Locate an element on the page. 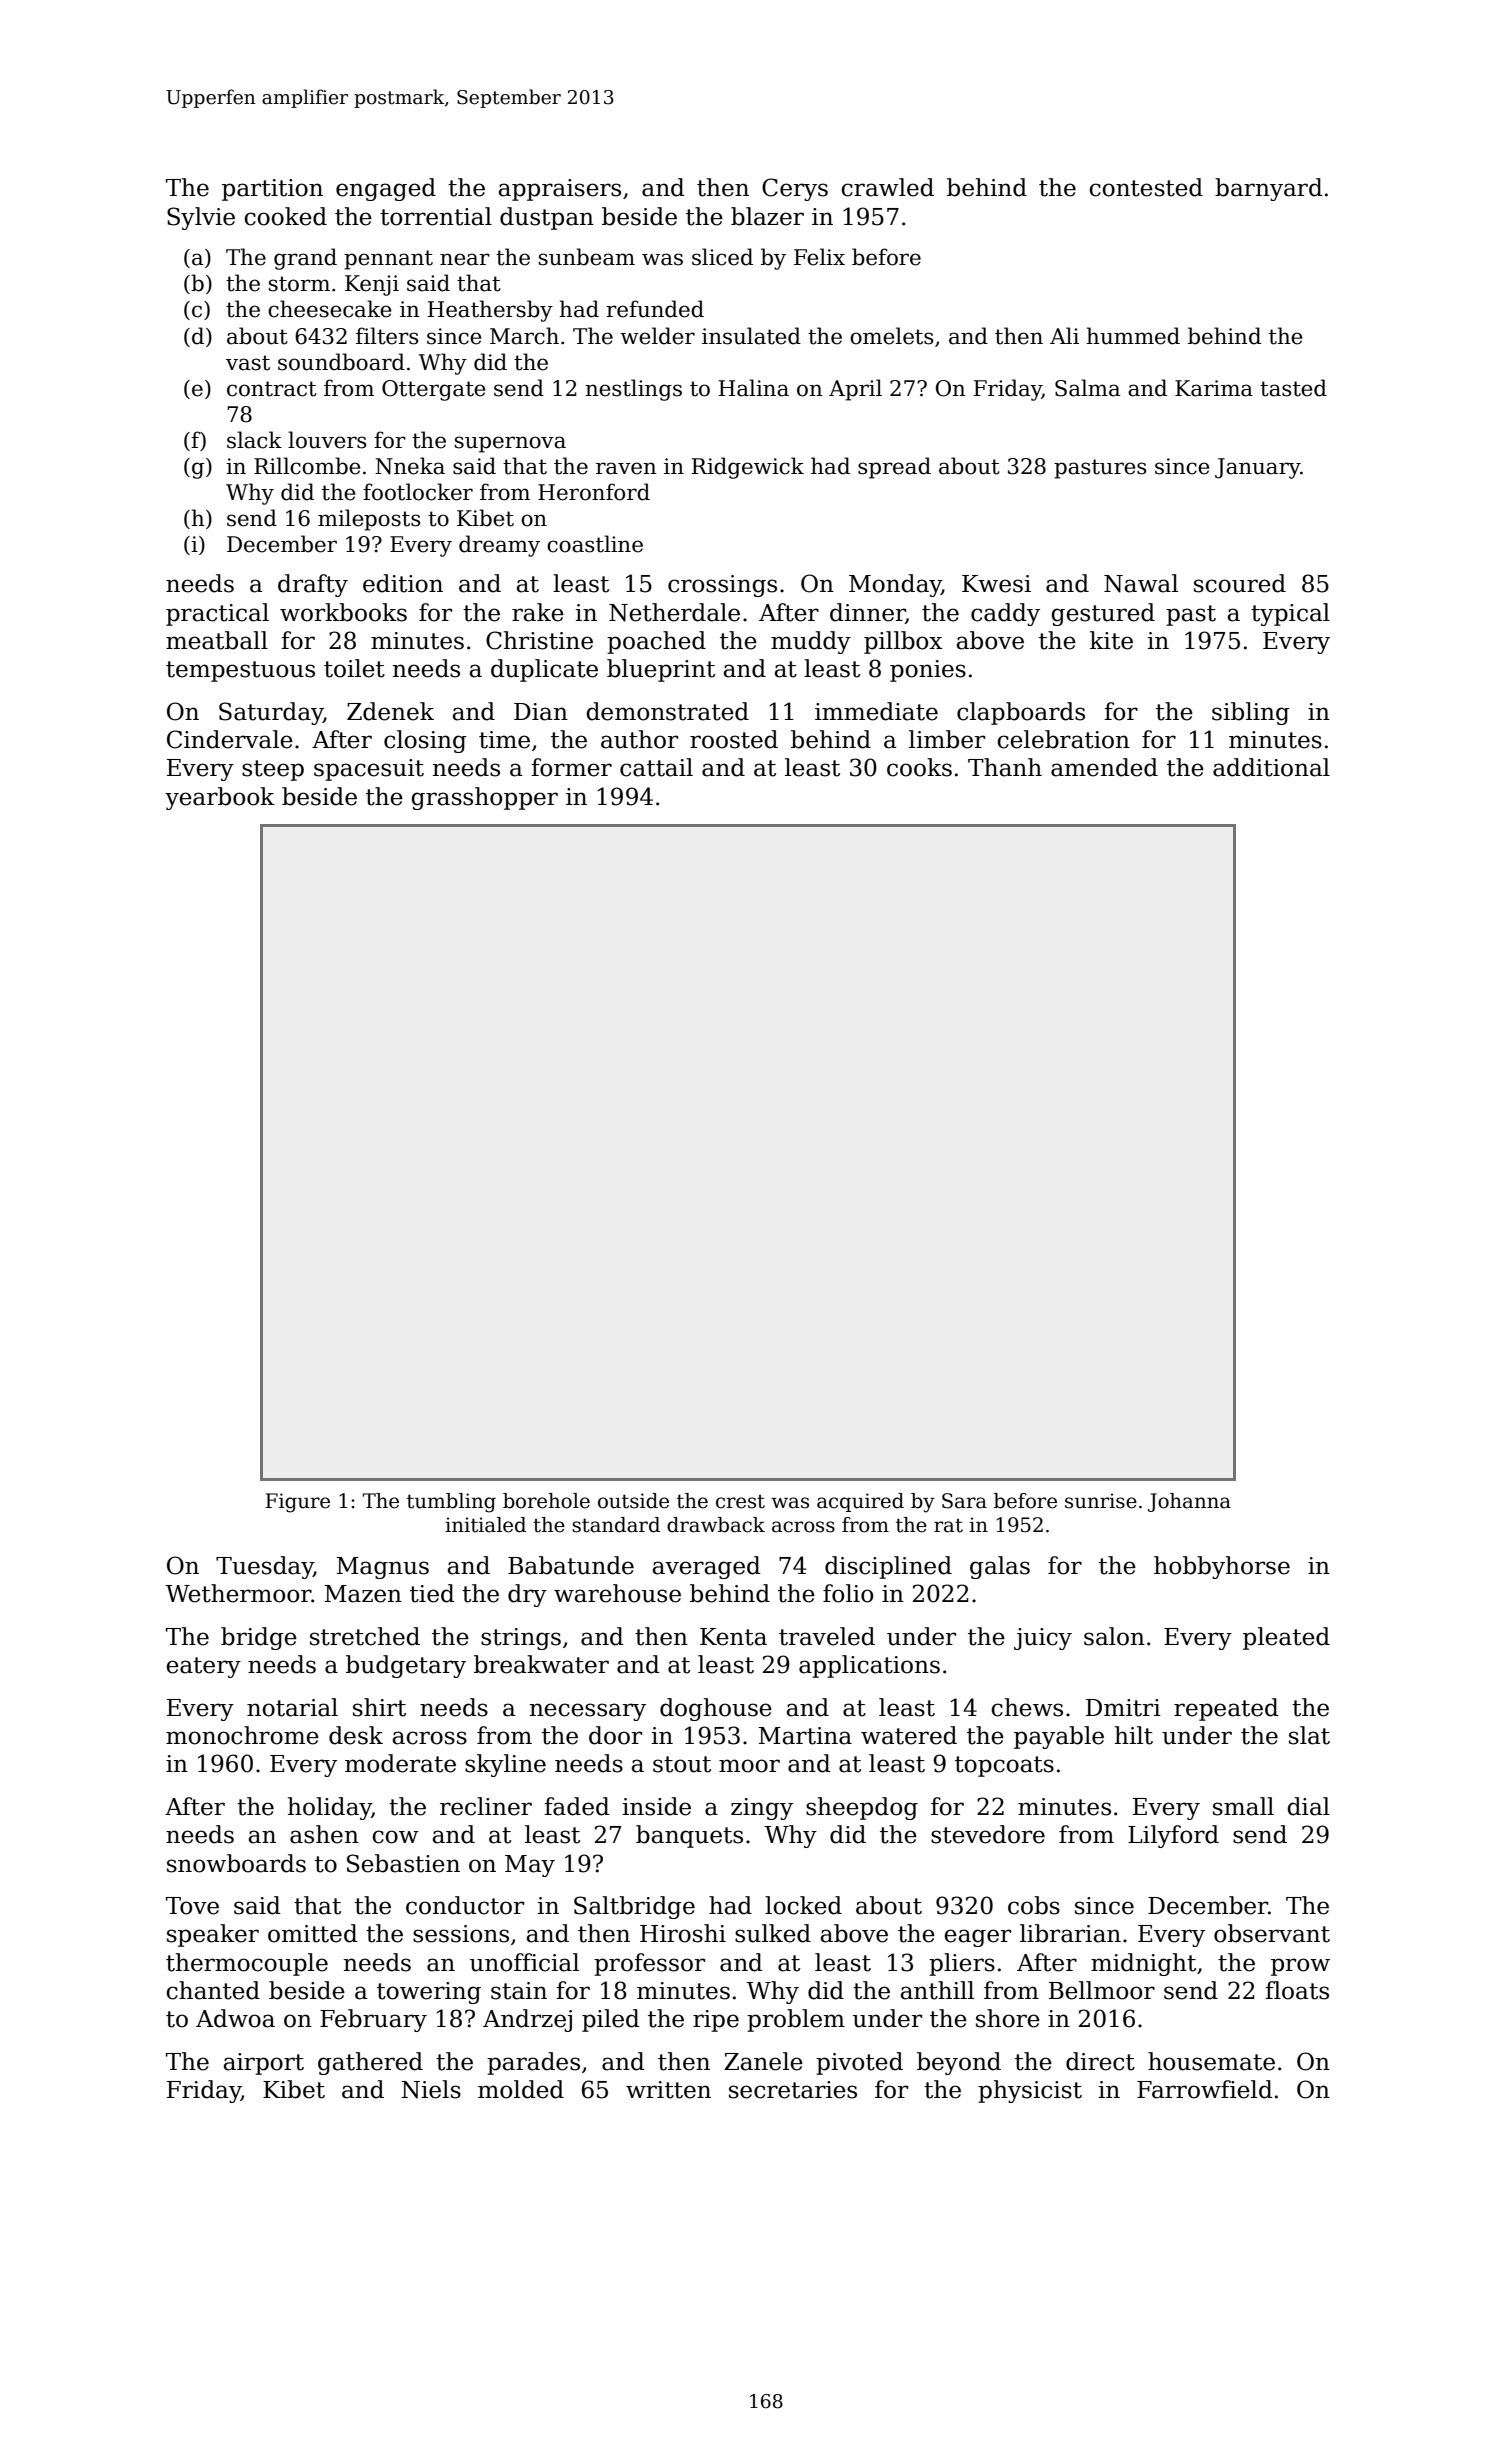  written is located at coordinates (668, 2090).
